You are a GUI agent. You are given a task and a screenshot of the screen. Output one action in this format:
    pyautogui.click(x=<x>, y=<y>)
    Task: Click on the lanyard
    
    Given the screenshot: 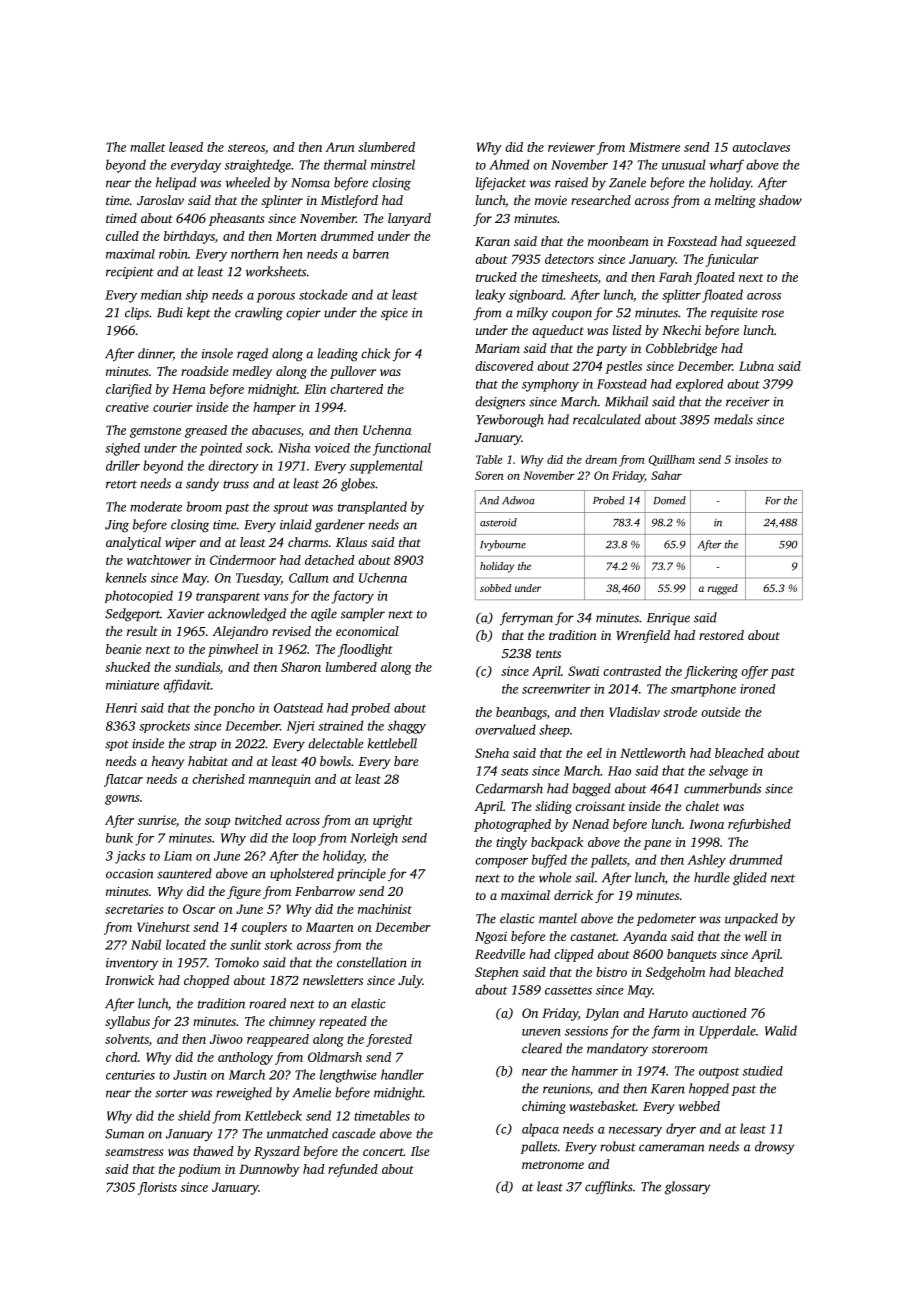 What is the action you would take?
    pyautogui.click(x=409, y=219)
